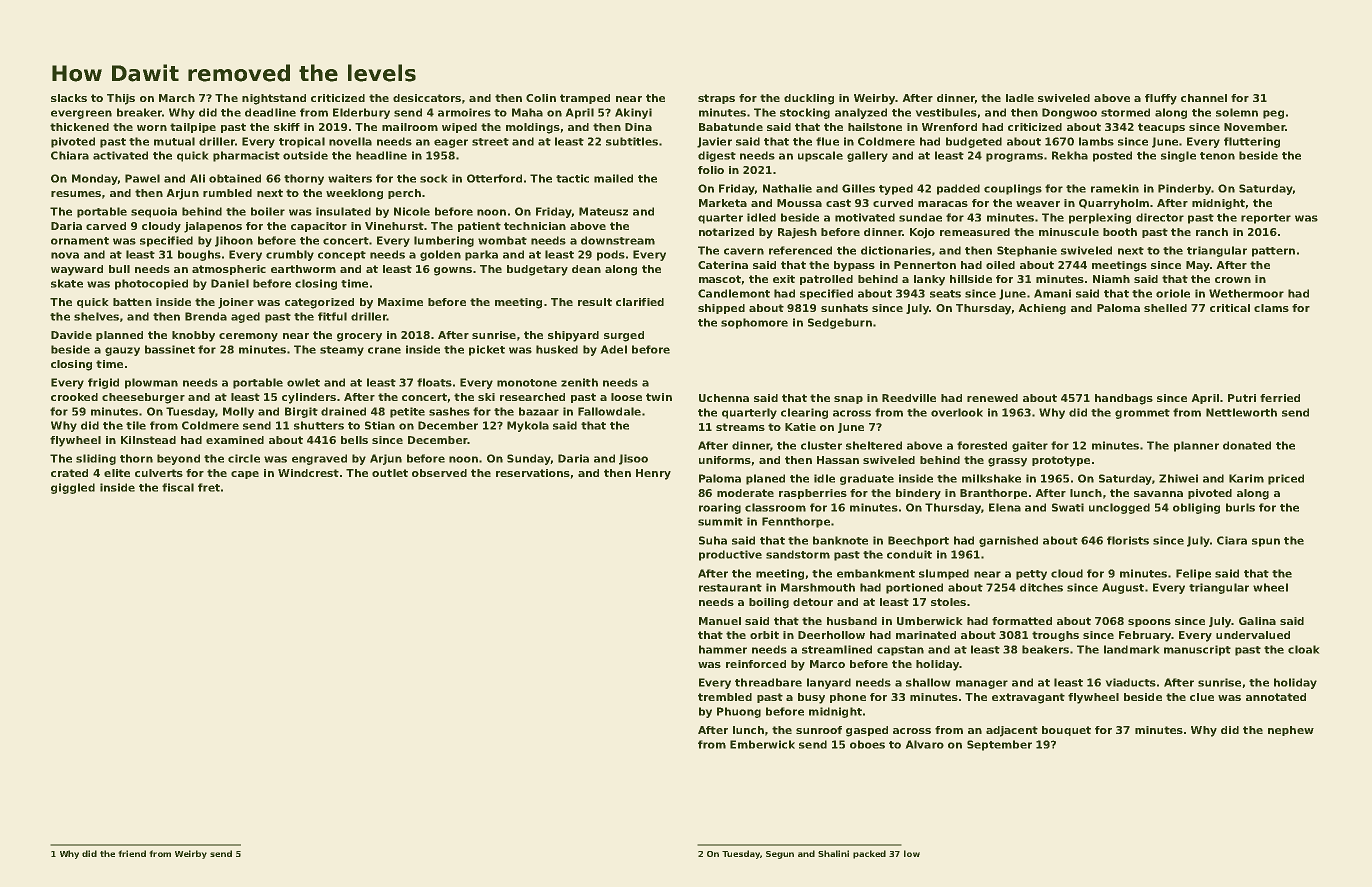 The height and width of the screenshot is (887, 1372). What do you see at coordinates (780, 855) in the screenshot?
I see `Segun` at bounding box center [780, 855].
